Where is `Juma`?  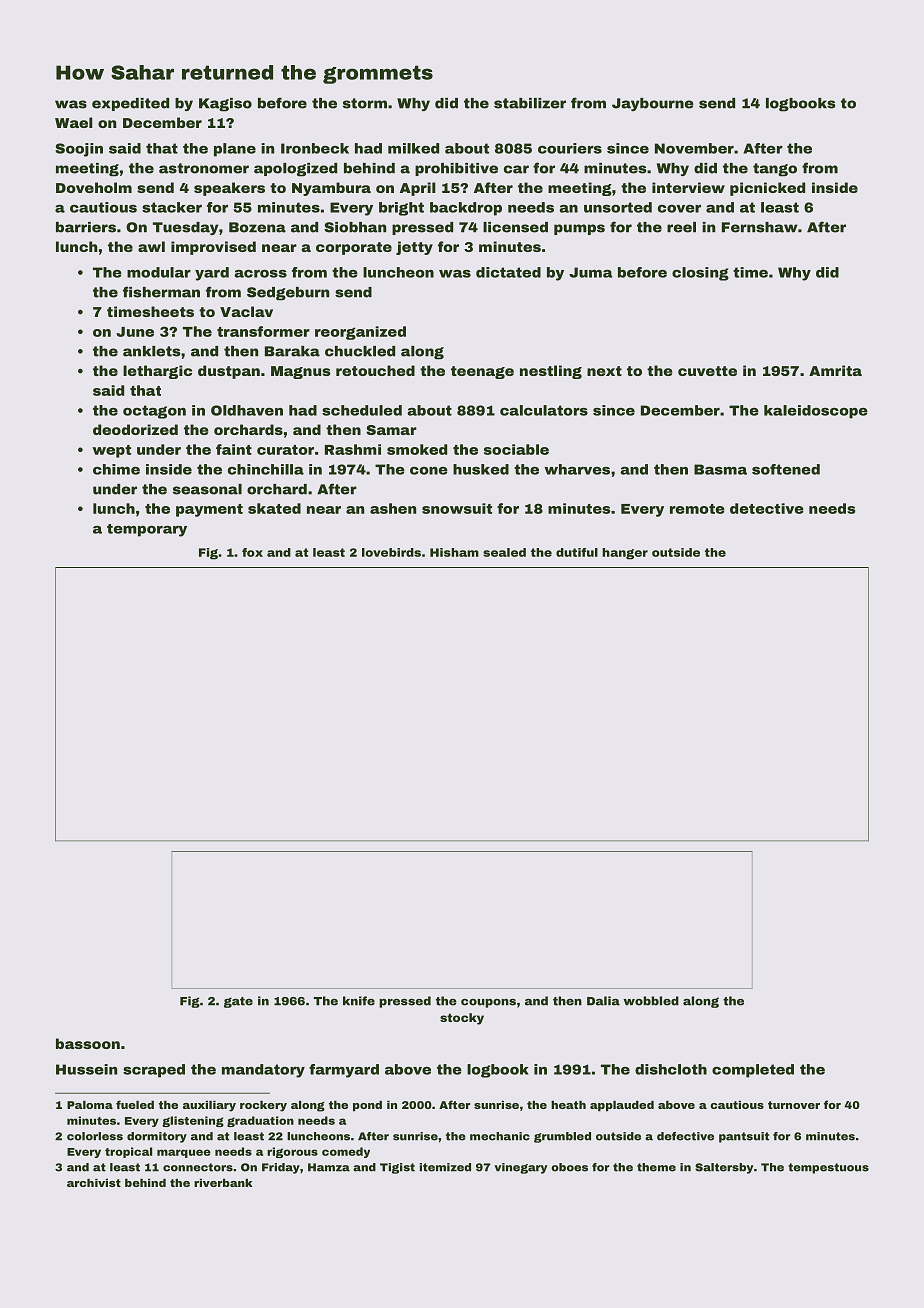
Juma is located at coordinates (591, 272).
